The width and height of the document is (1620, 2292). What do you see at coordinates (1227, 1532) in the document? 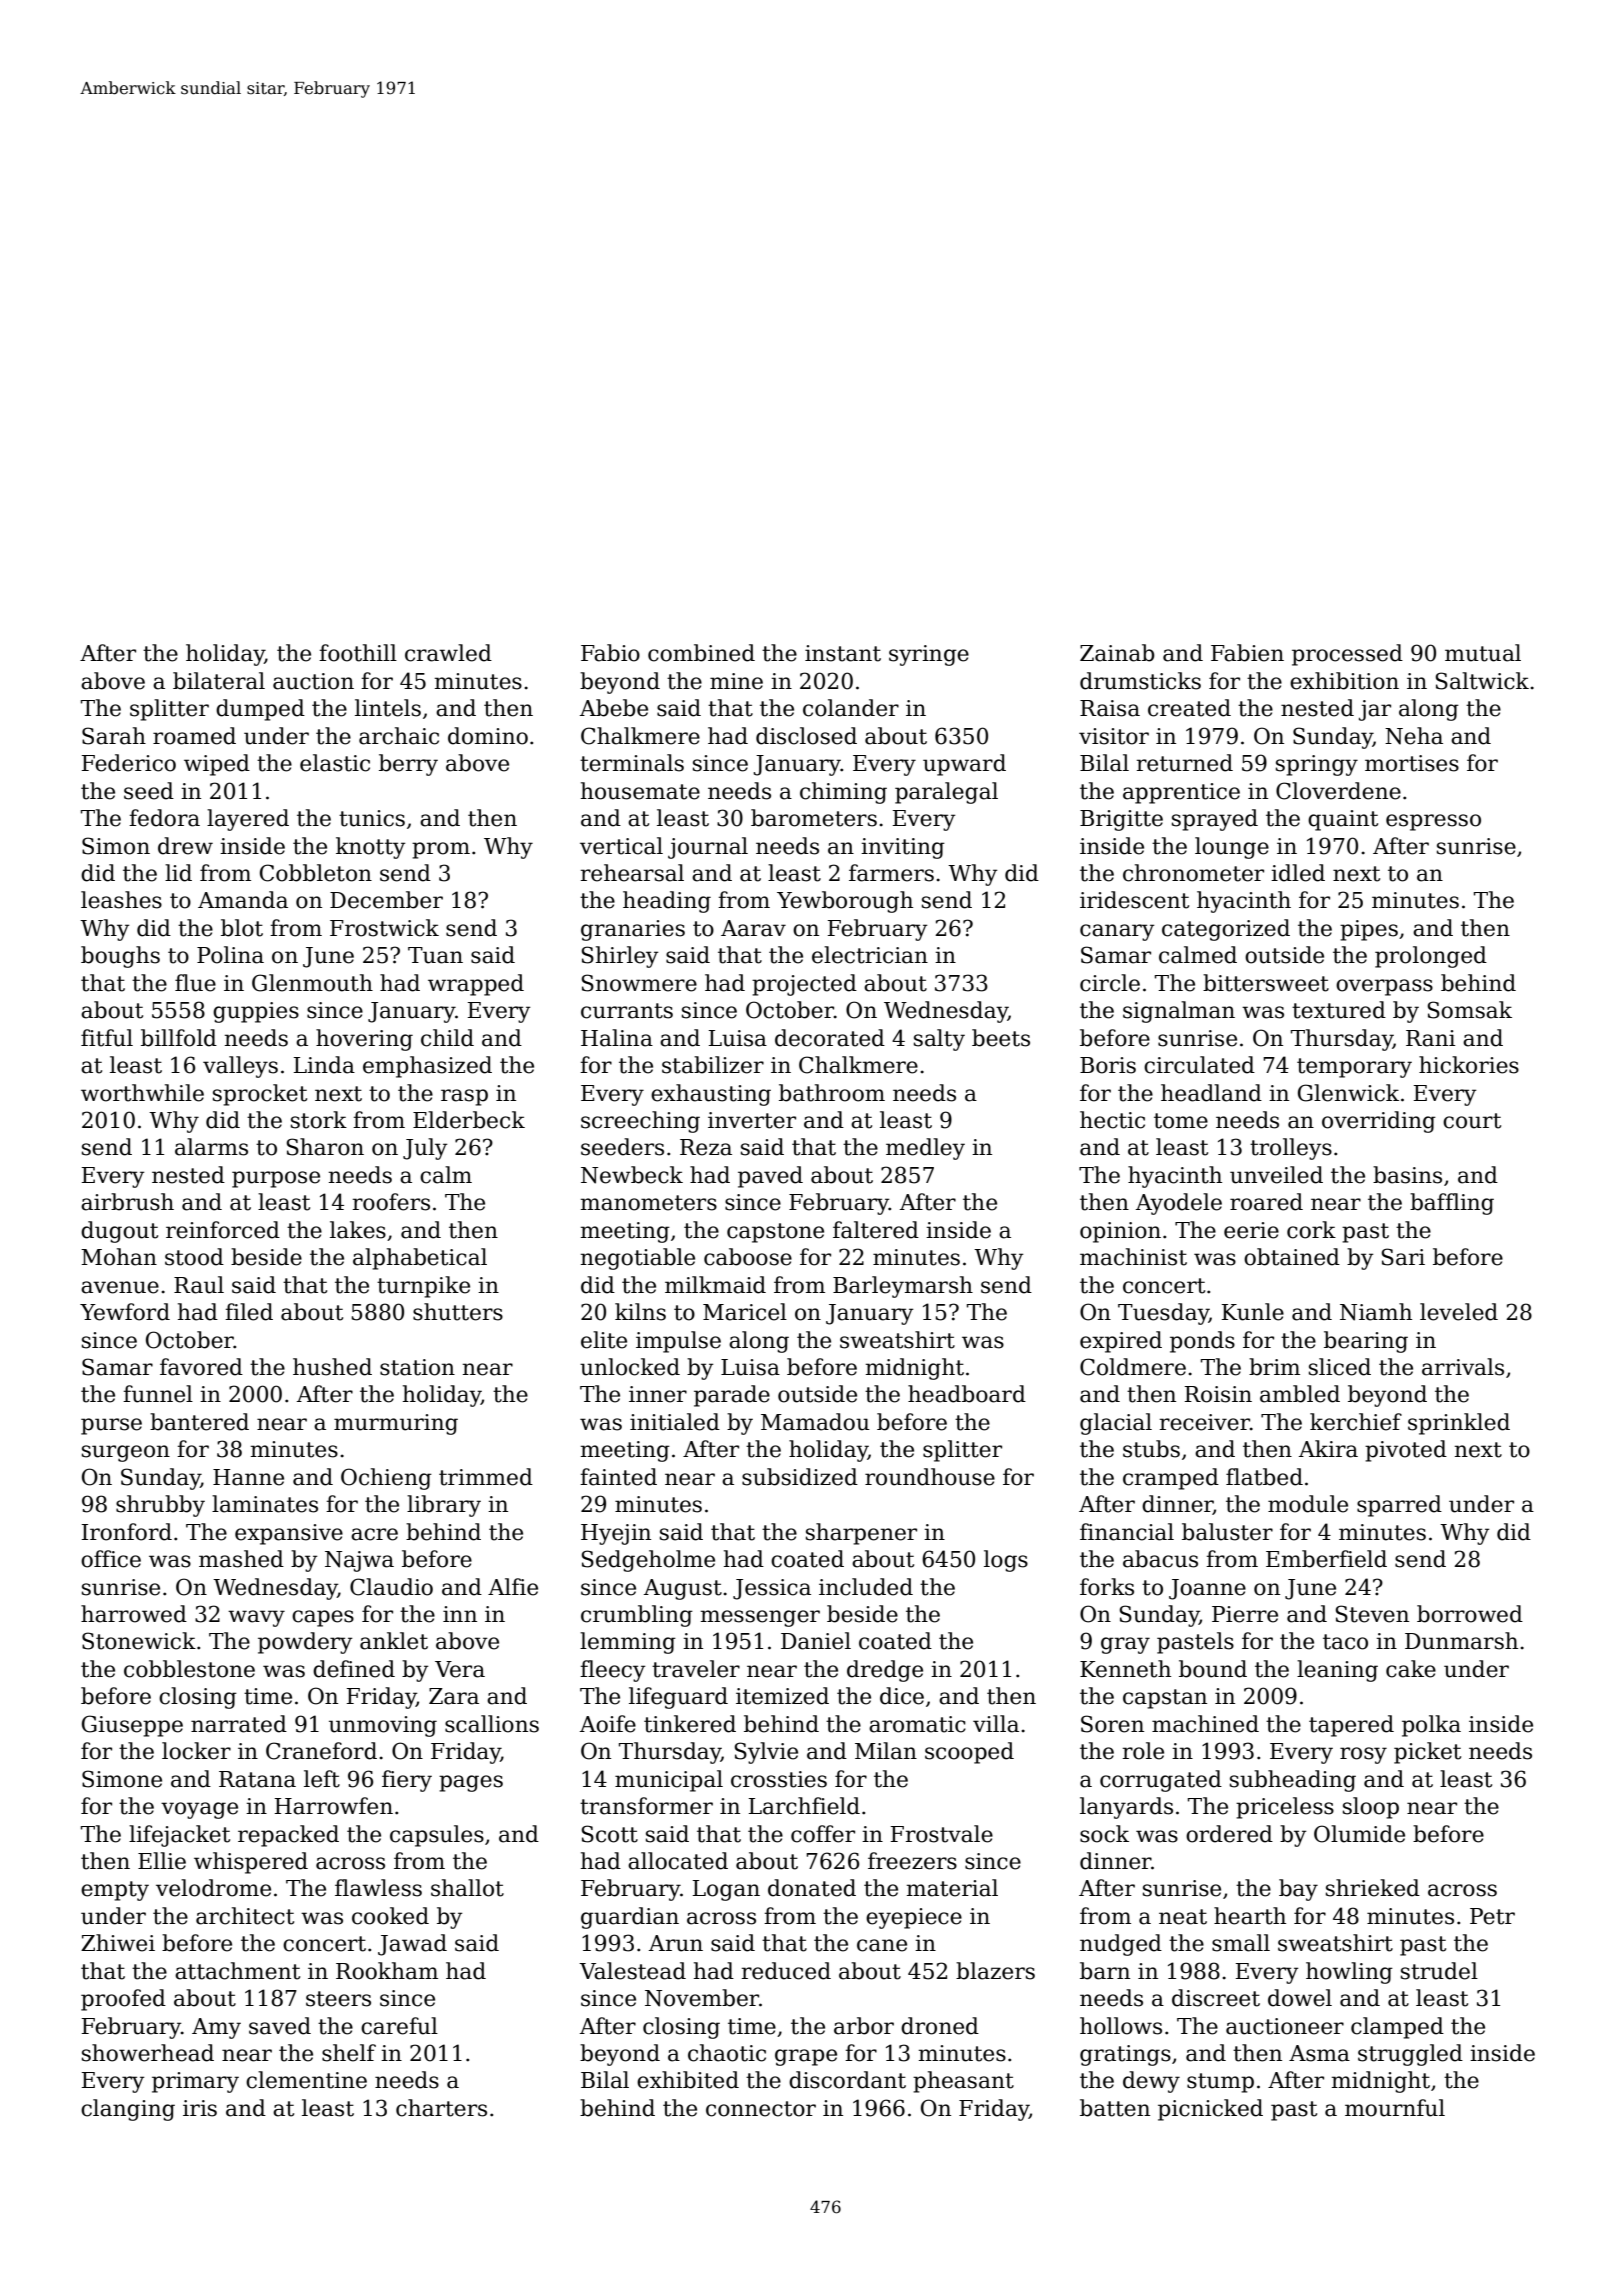
I see `baluster` at bounding box center [1227, 1532].
